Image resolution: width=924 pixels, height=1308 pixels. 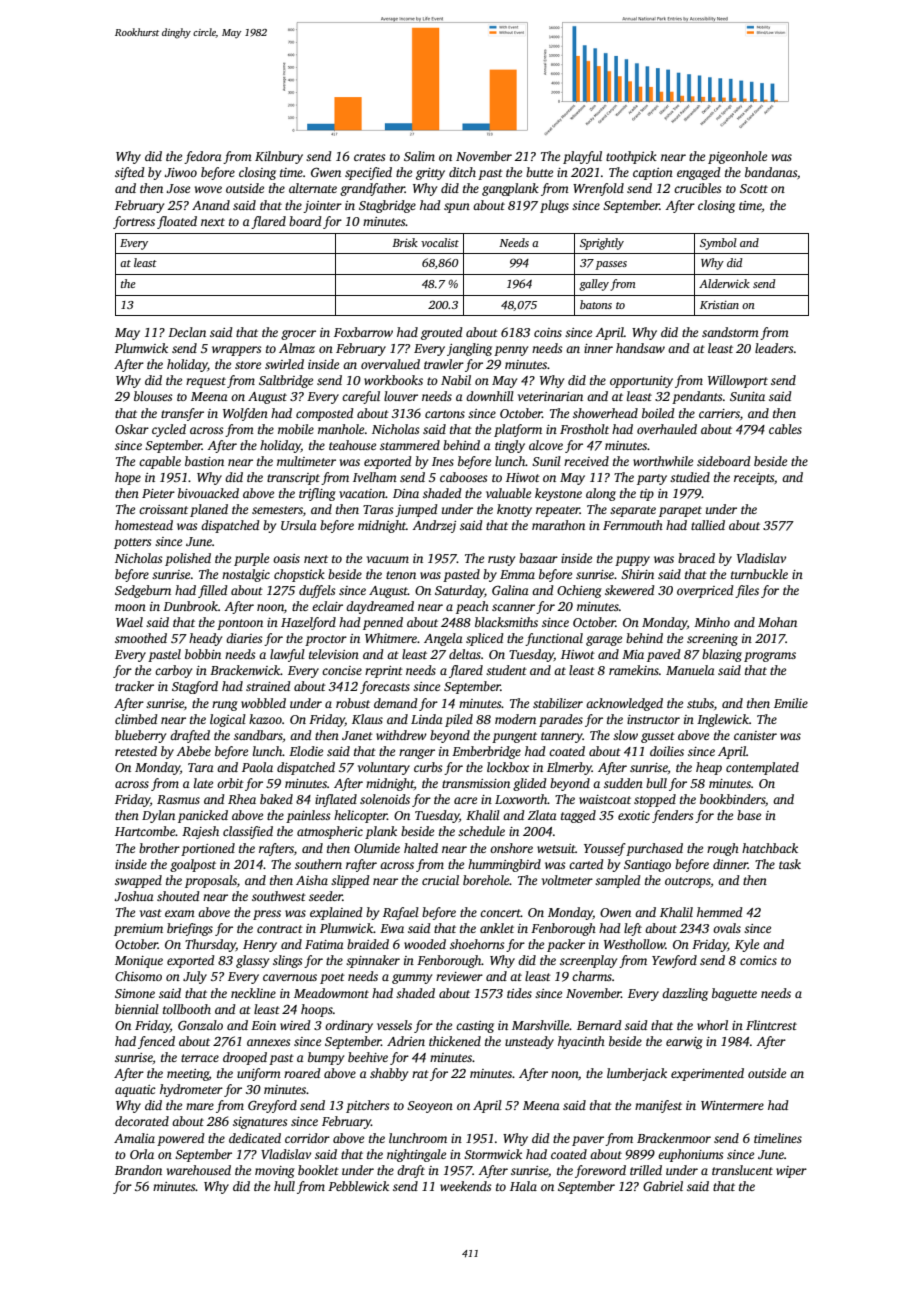 I want to click on Kilnbury, so click(x=279, y=157).
